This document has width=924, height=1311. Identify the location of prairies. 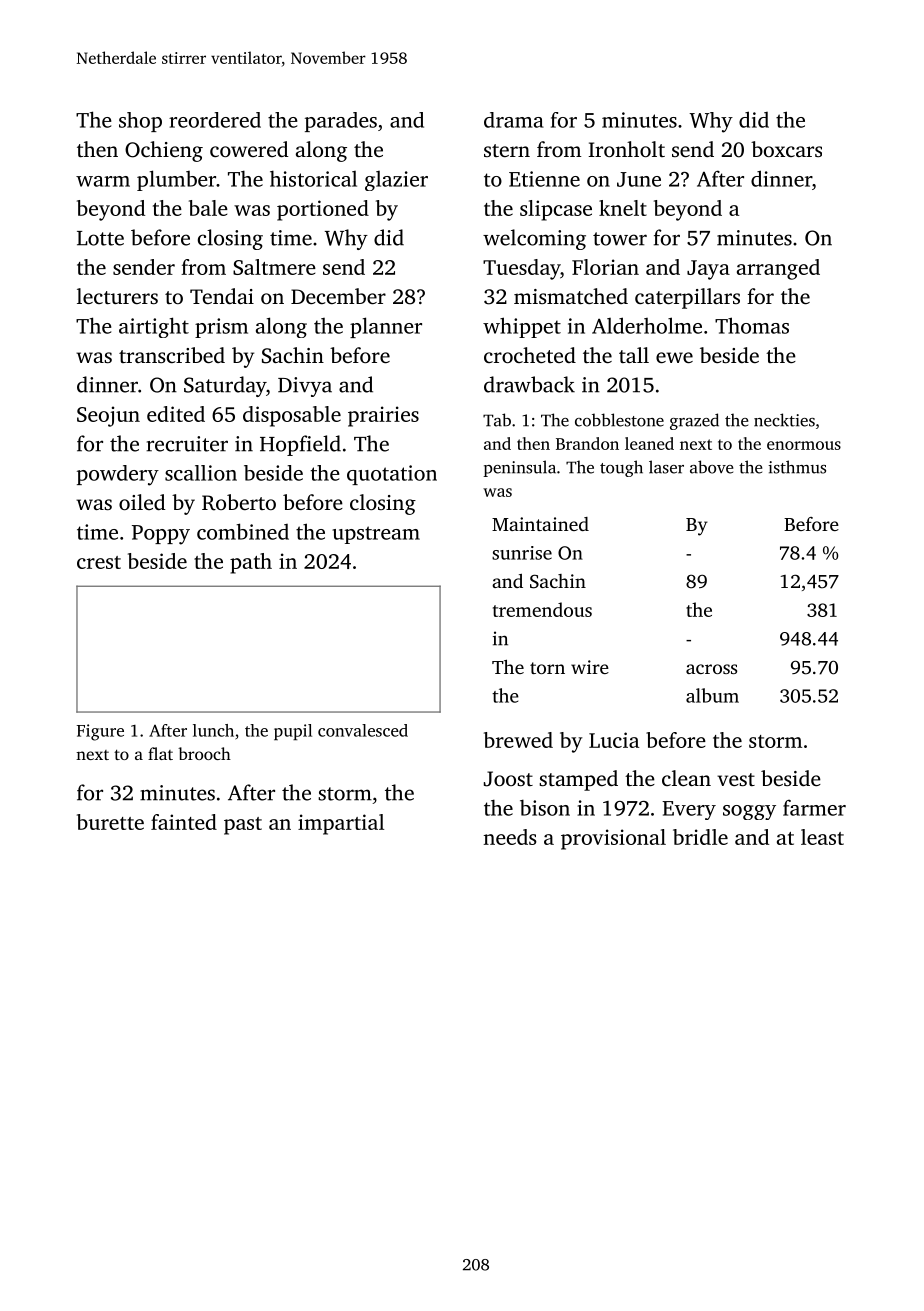
(383, 416).
